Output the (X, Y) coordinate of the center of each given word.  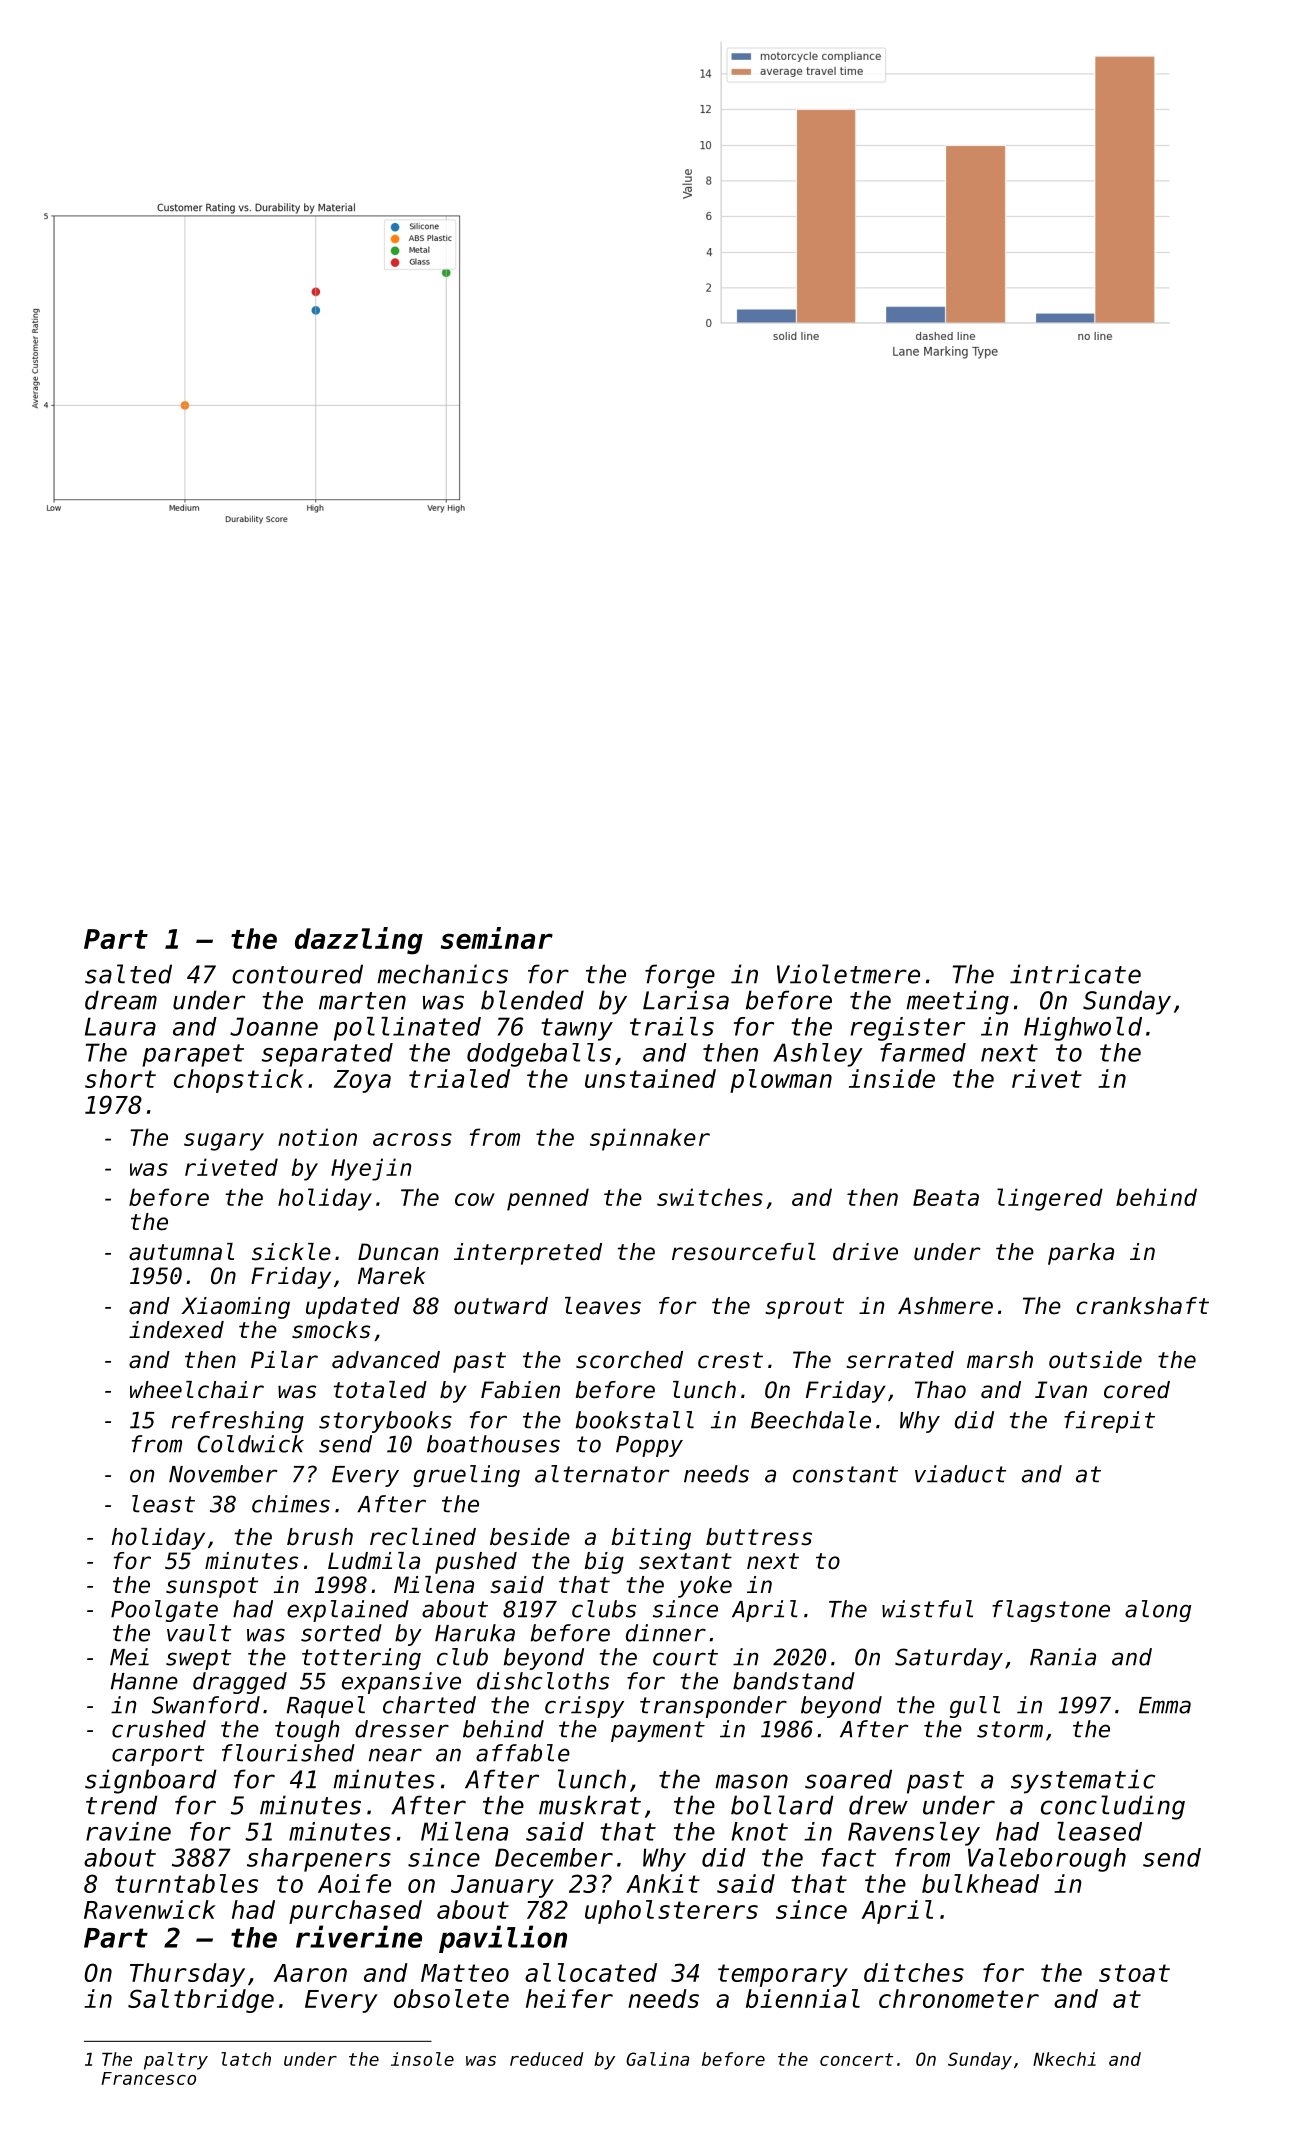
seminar (497, 938)
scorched (629, 1360)
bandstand (794, 1681)
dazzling (359, 941)
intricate (1075, 974)
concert (856, 2059)
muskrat (590, 1805)
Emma (1165, 1705)
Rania (1063, 1657)
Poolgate (164, 1611)
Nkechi (1064, 2059)
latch (246, 2059)
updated (353, 1308)
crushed (159, 1729)
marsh (1000, 1360)
